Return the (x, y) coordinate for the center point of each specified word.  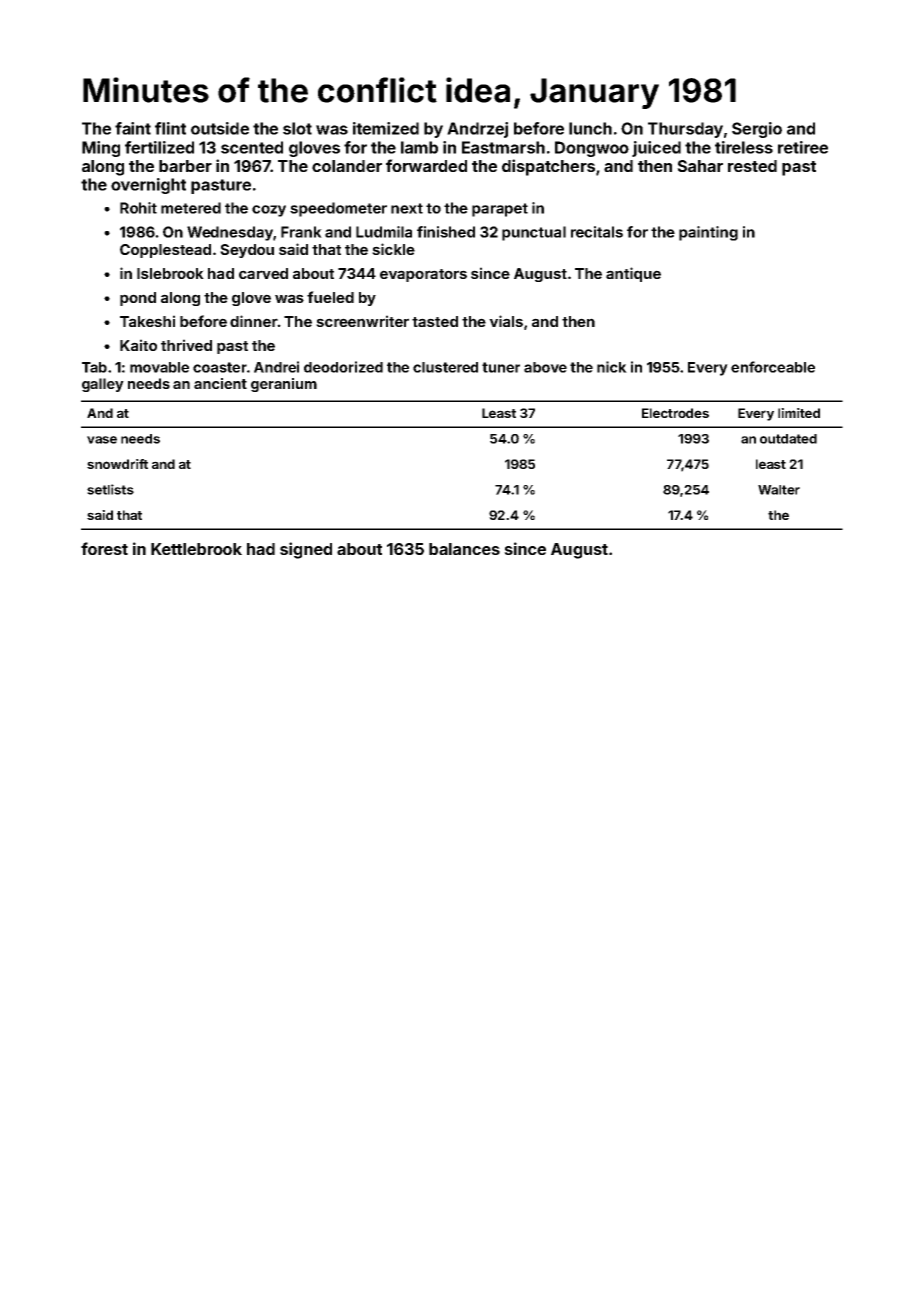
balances (464, 549)
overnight (148, 186)
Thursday (685, 130)
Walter (779, 490)
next (407, 208)
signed (306, 550)
